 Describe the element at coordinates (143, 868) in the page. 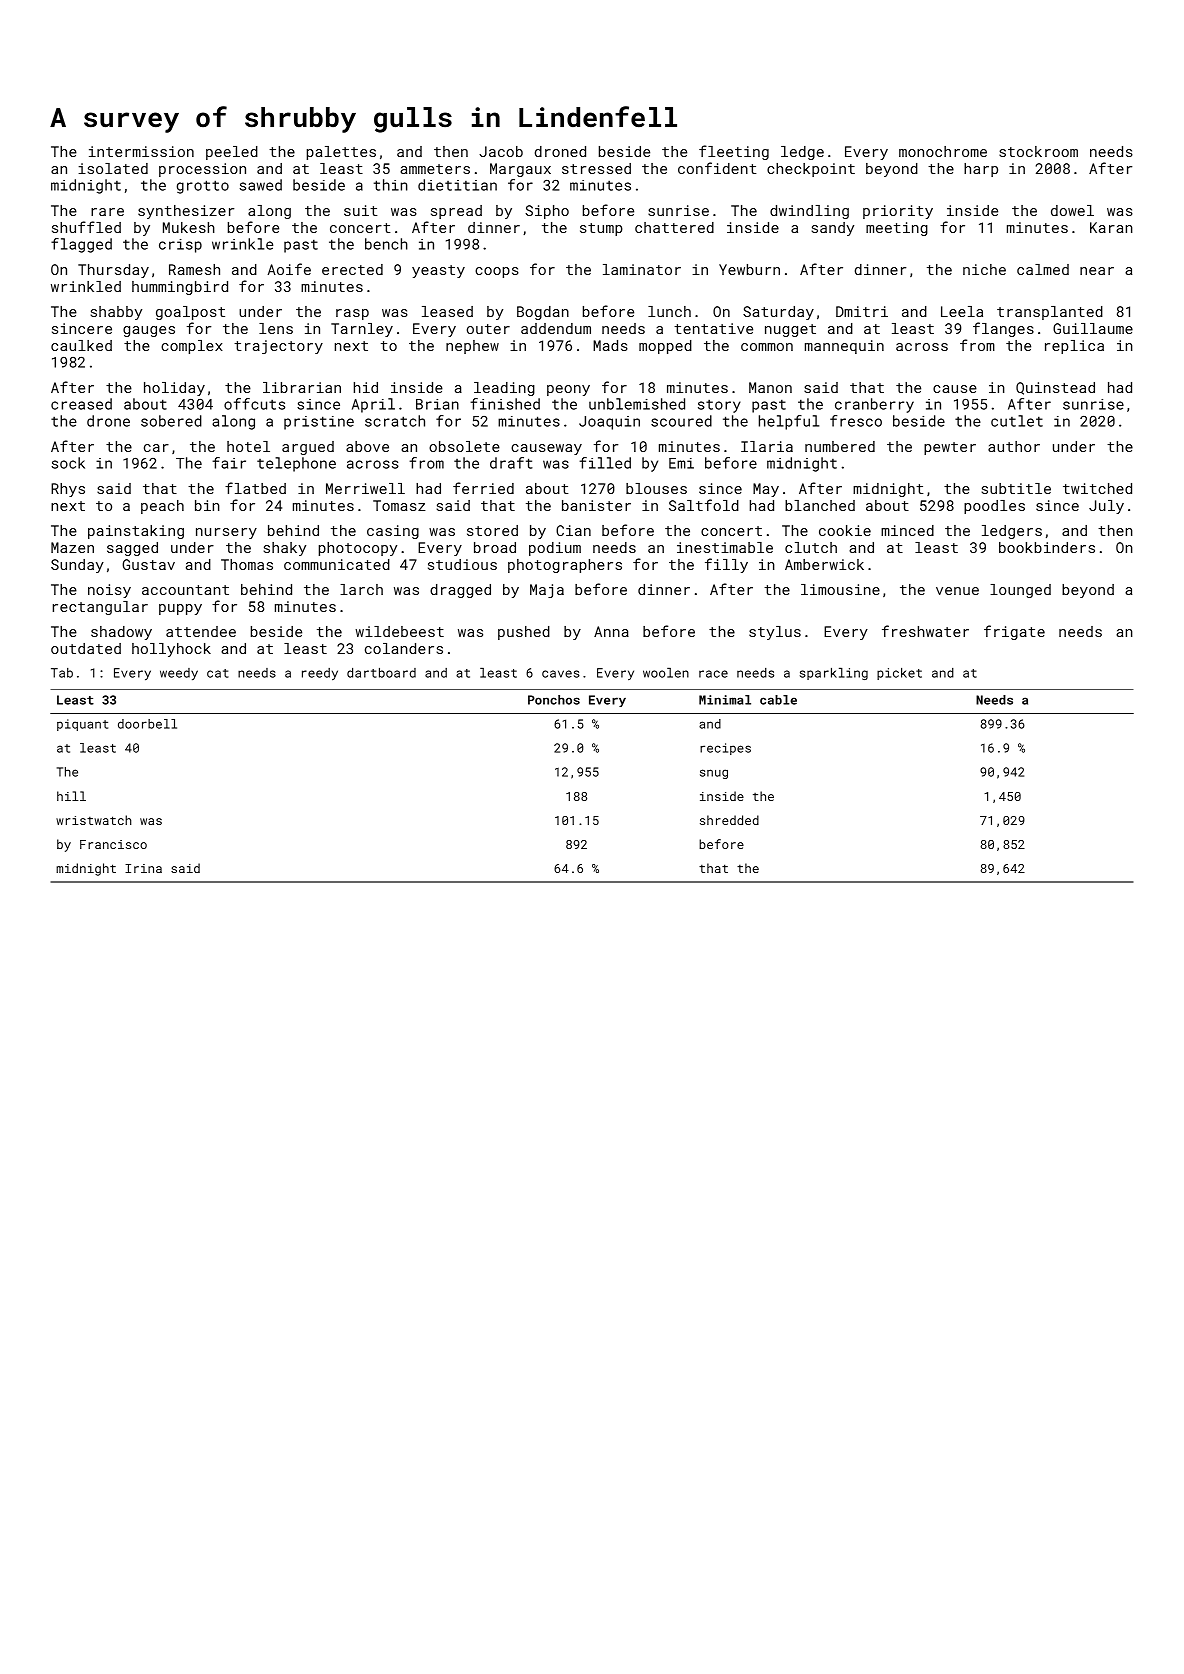

I see `Irina` at that location.
